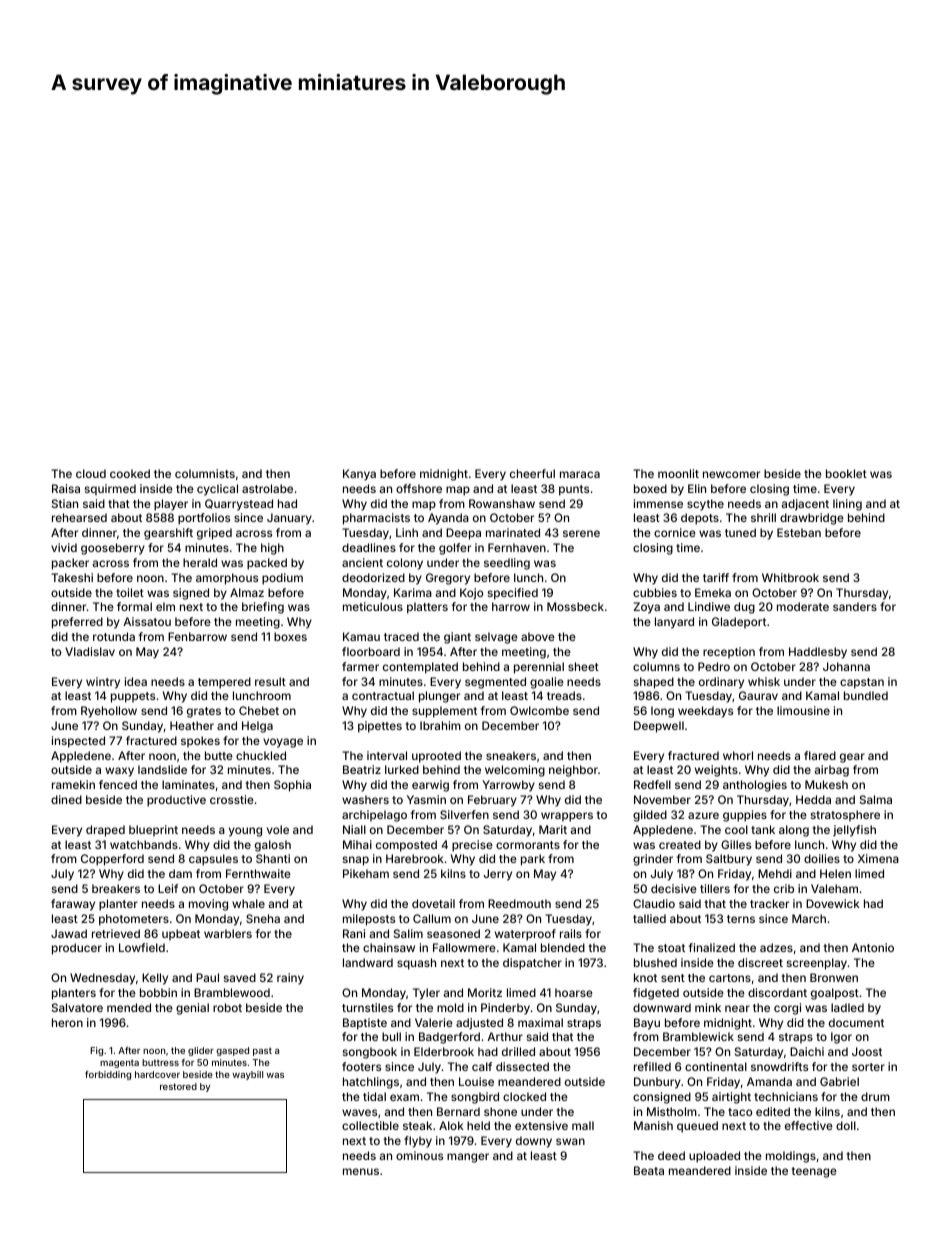  I want to click on Pikeham, so click(366, 873).
